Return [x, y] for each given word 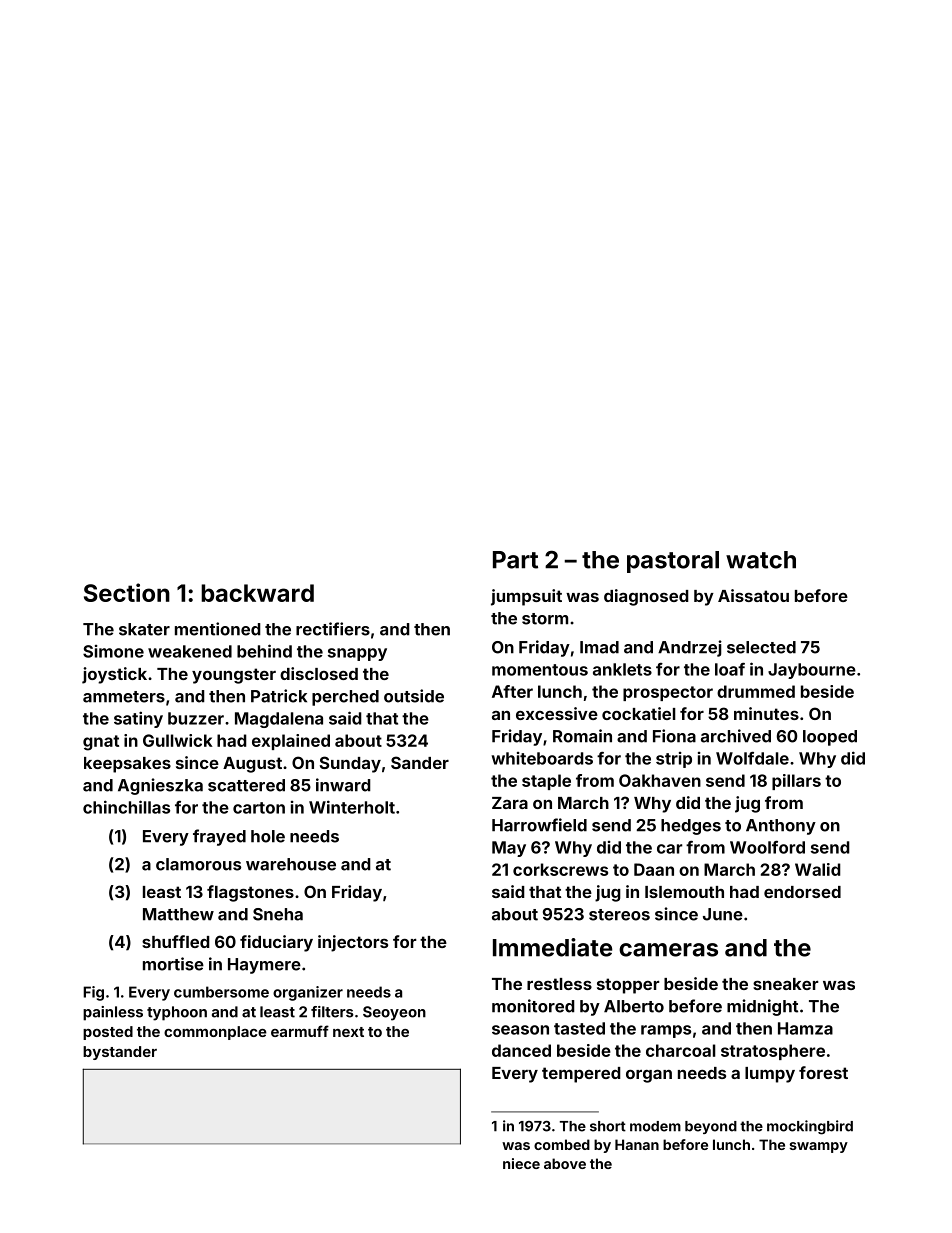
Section [127, 592]
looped [830, 738]
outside [414, 696]
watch [761, 560]
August [252, 765]
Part [515, 560]
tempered [581, 1075]
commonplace [215, 1033]
